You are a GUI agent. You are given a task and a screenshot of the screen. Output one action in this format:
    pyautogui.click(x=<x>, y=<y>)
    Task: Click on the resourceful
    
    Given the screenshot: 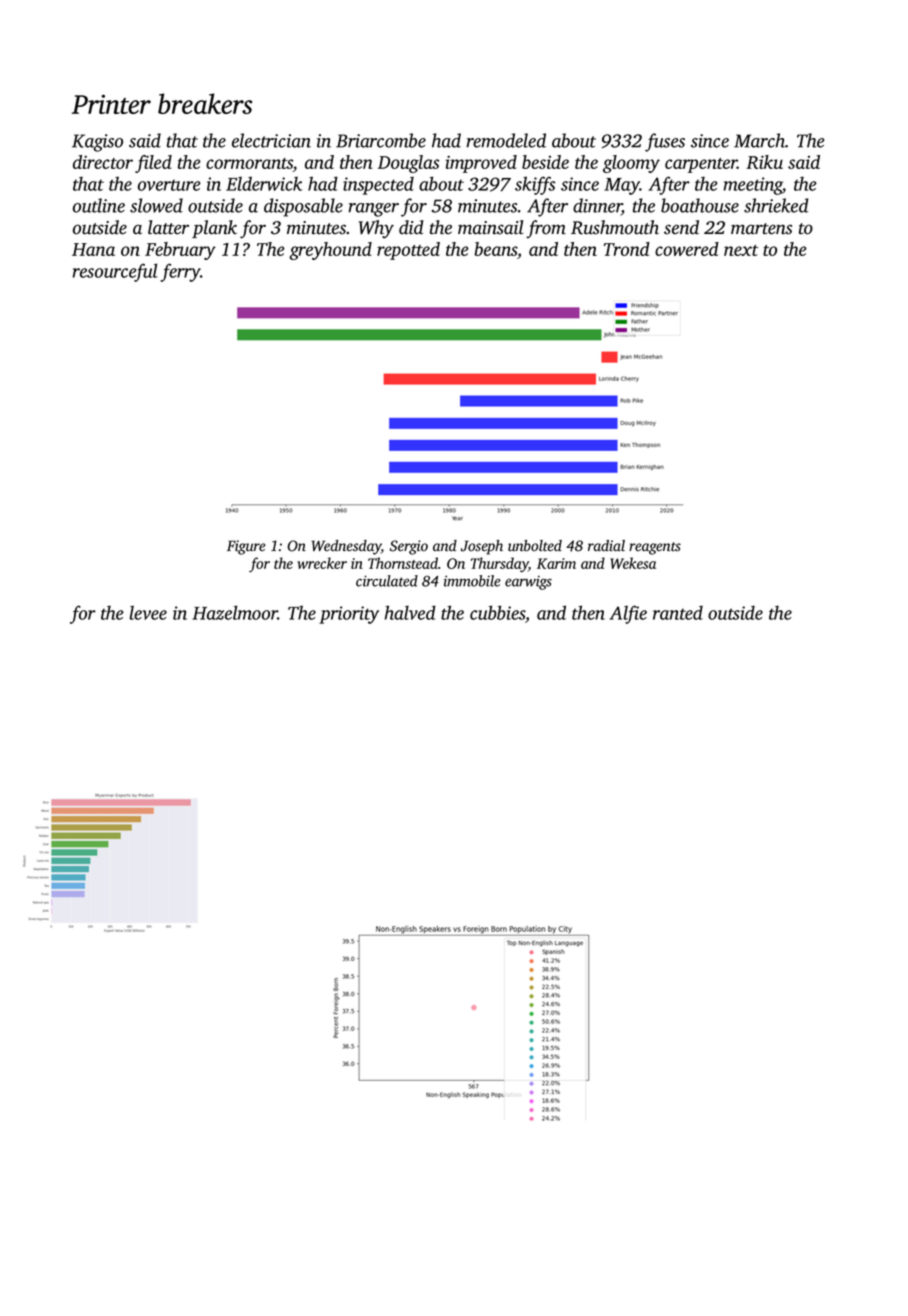 What is the action you would take?
    pyautogui.click(x=115, y=272)
